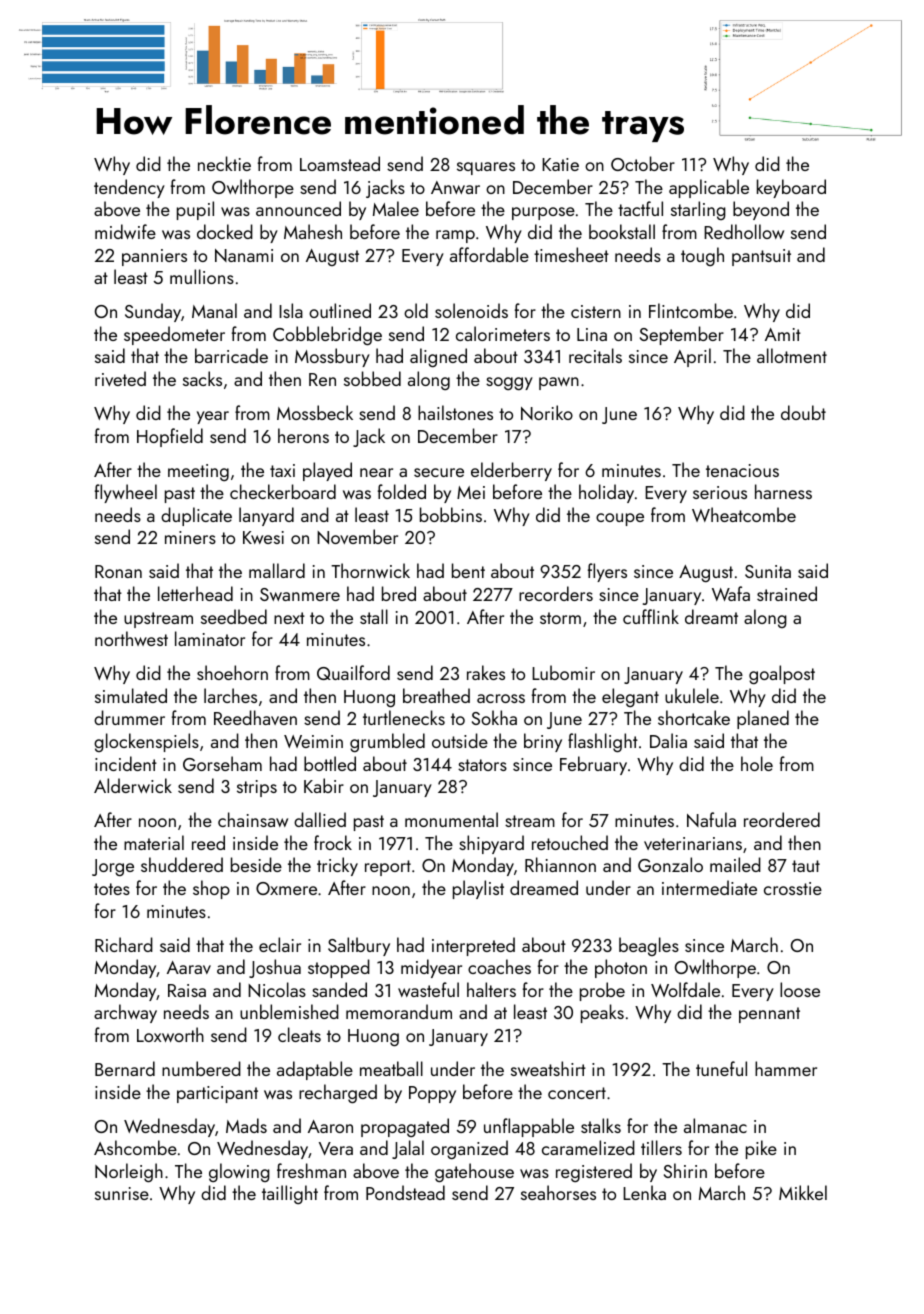 The image size is (924, 1314). What do you see at coordinates (333, 842) in the screenshot?
I see `frock` at bounding box center [333, 842].
